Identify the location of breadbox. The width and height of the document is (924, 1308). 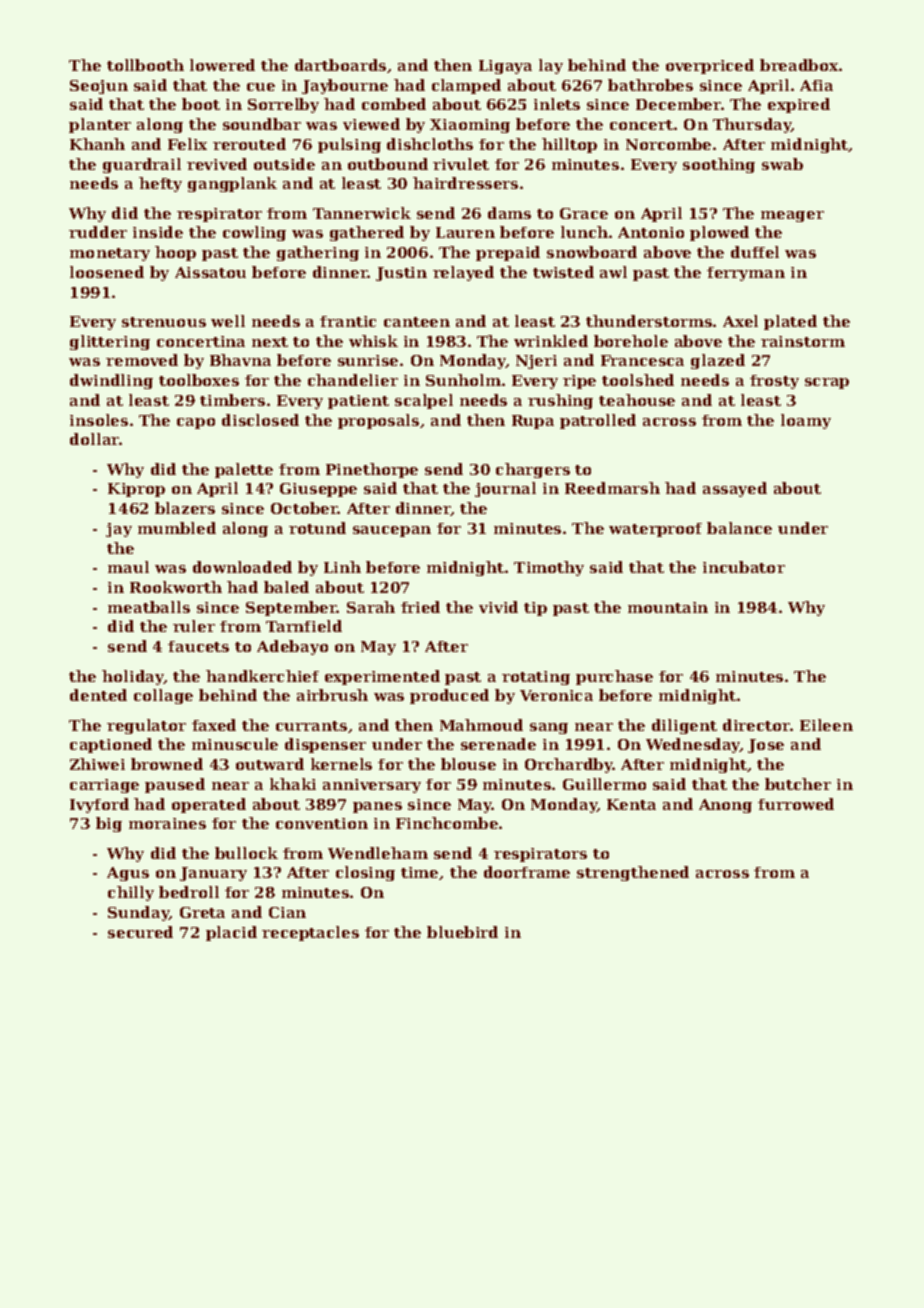
(799, 65).
